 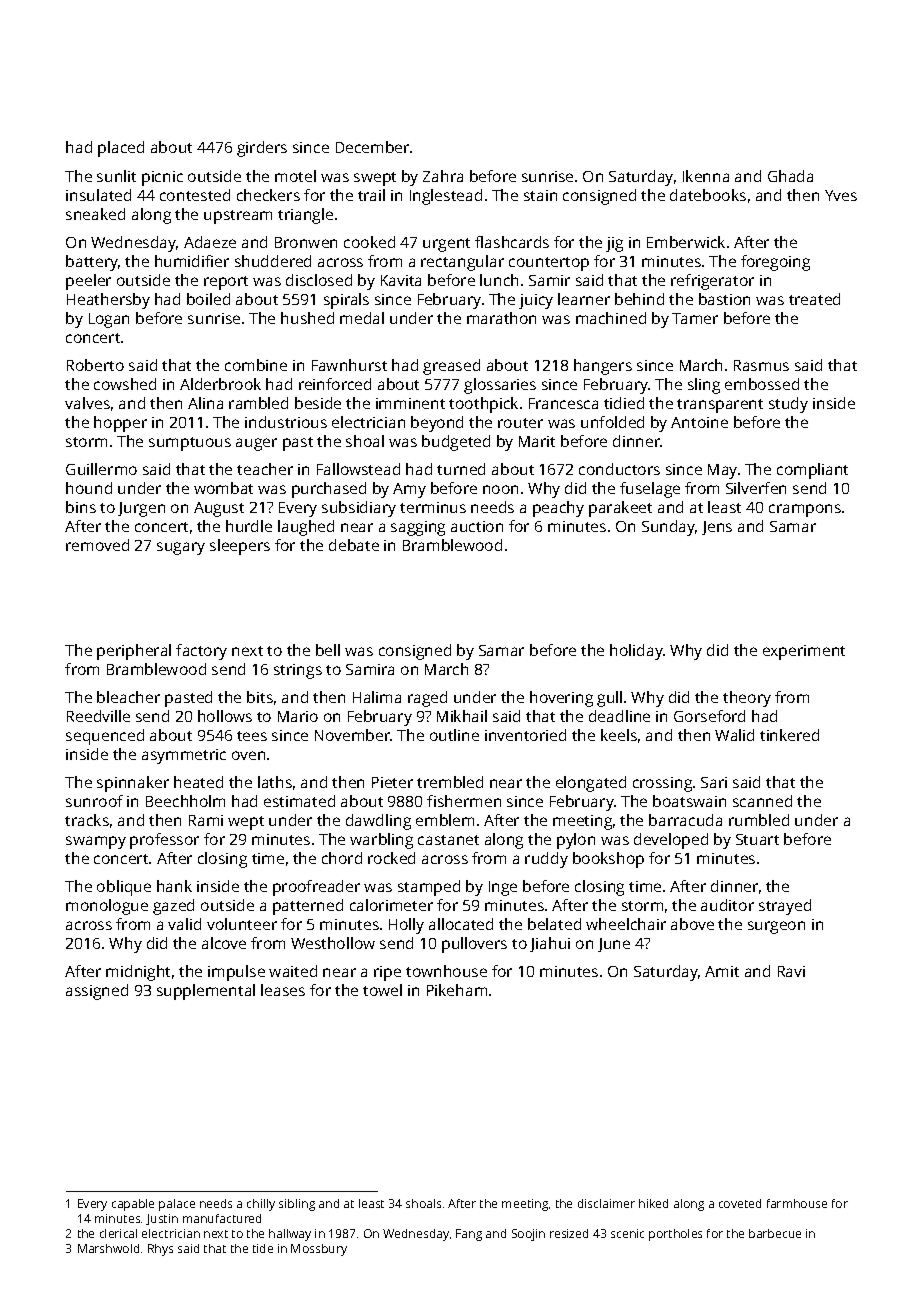 I want to click on crampons, so click(x=805, y=510).
